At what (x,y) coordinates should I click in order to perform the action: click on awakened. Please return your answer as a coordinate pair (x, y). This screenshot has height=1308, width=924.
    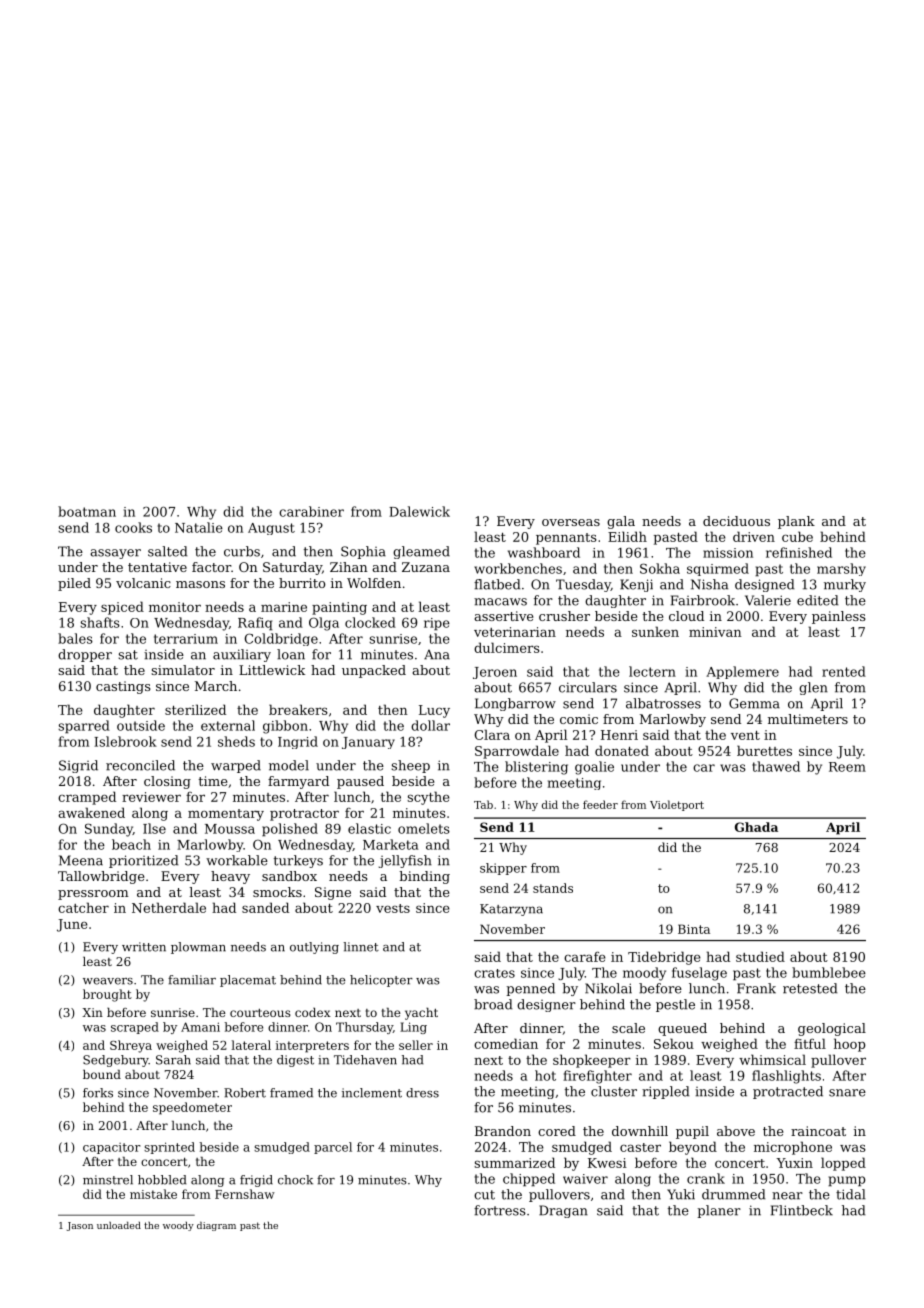
    Looking at the image, I should click on (91, 812).
